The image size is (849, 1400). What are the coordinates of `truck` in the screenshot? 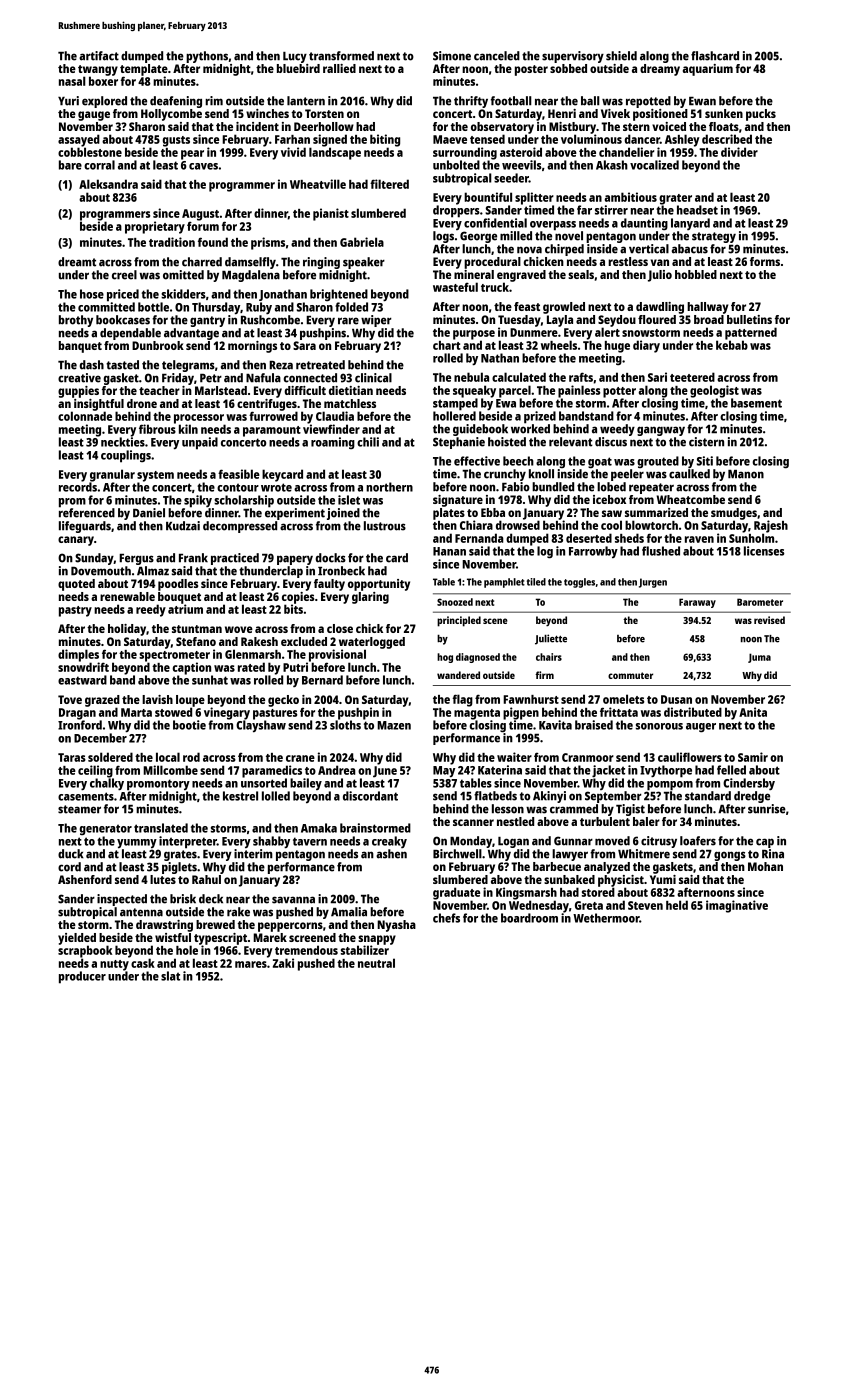 It's located at (495, 287).
